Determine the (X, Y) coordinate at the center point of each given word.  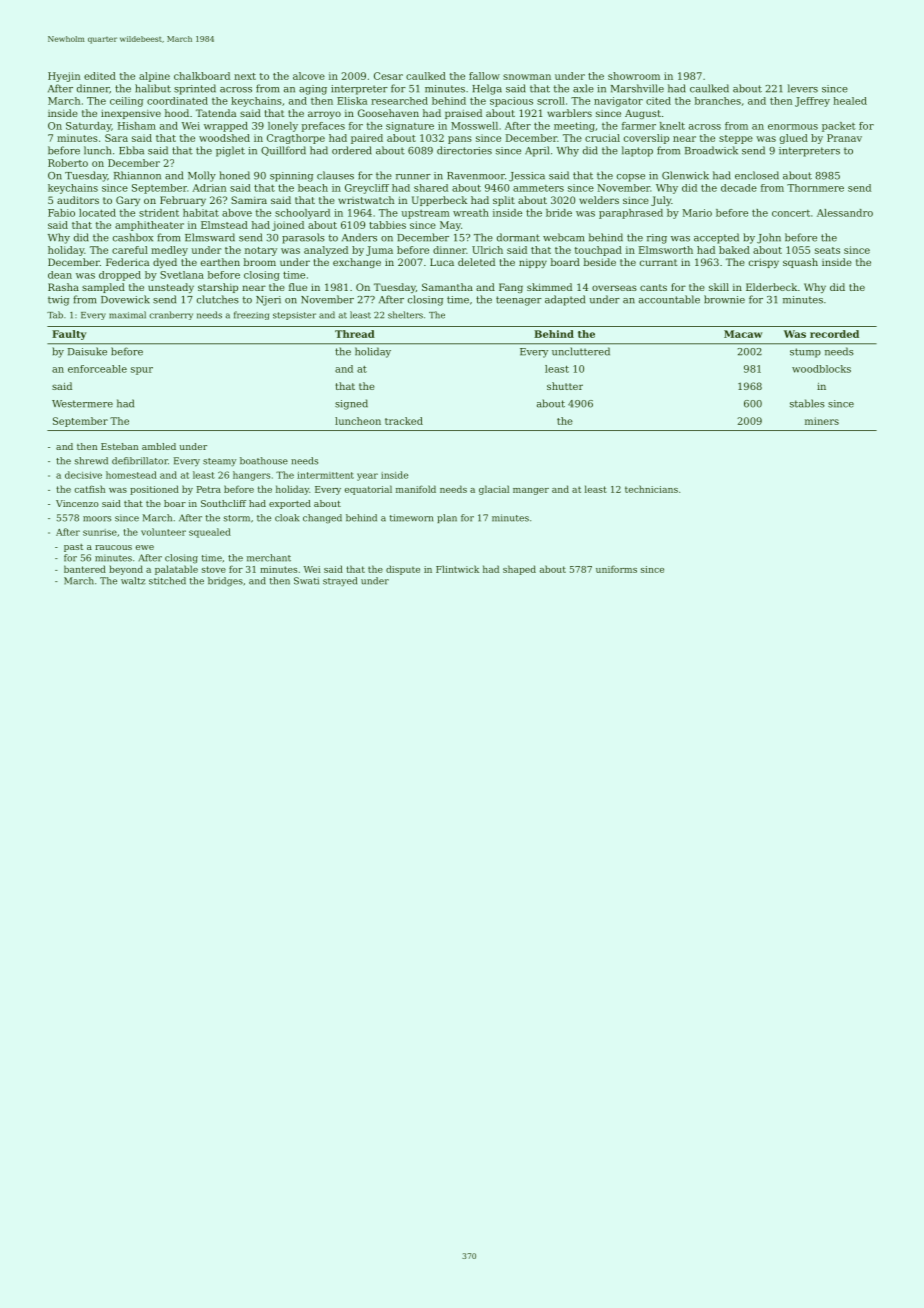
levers (803, 88)
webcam (563, 237)
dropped (120, 276)
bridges (225, 582)
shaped (519, 570)
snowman (527, 77)
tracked (404, 421)
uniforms (616, 569)
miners (822, 421)
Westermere (82, 404)
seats (827, 250)
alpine (154, 77)
